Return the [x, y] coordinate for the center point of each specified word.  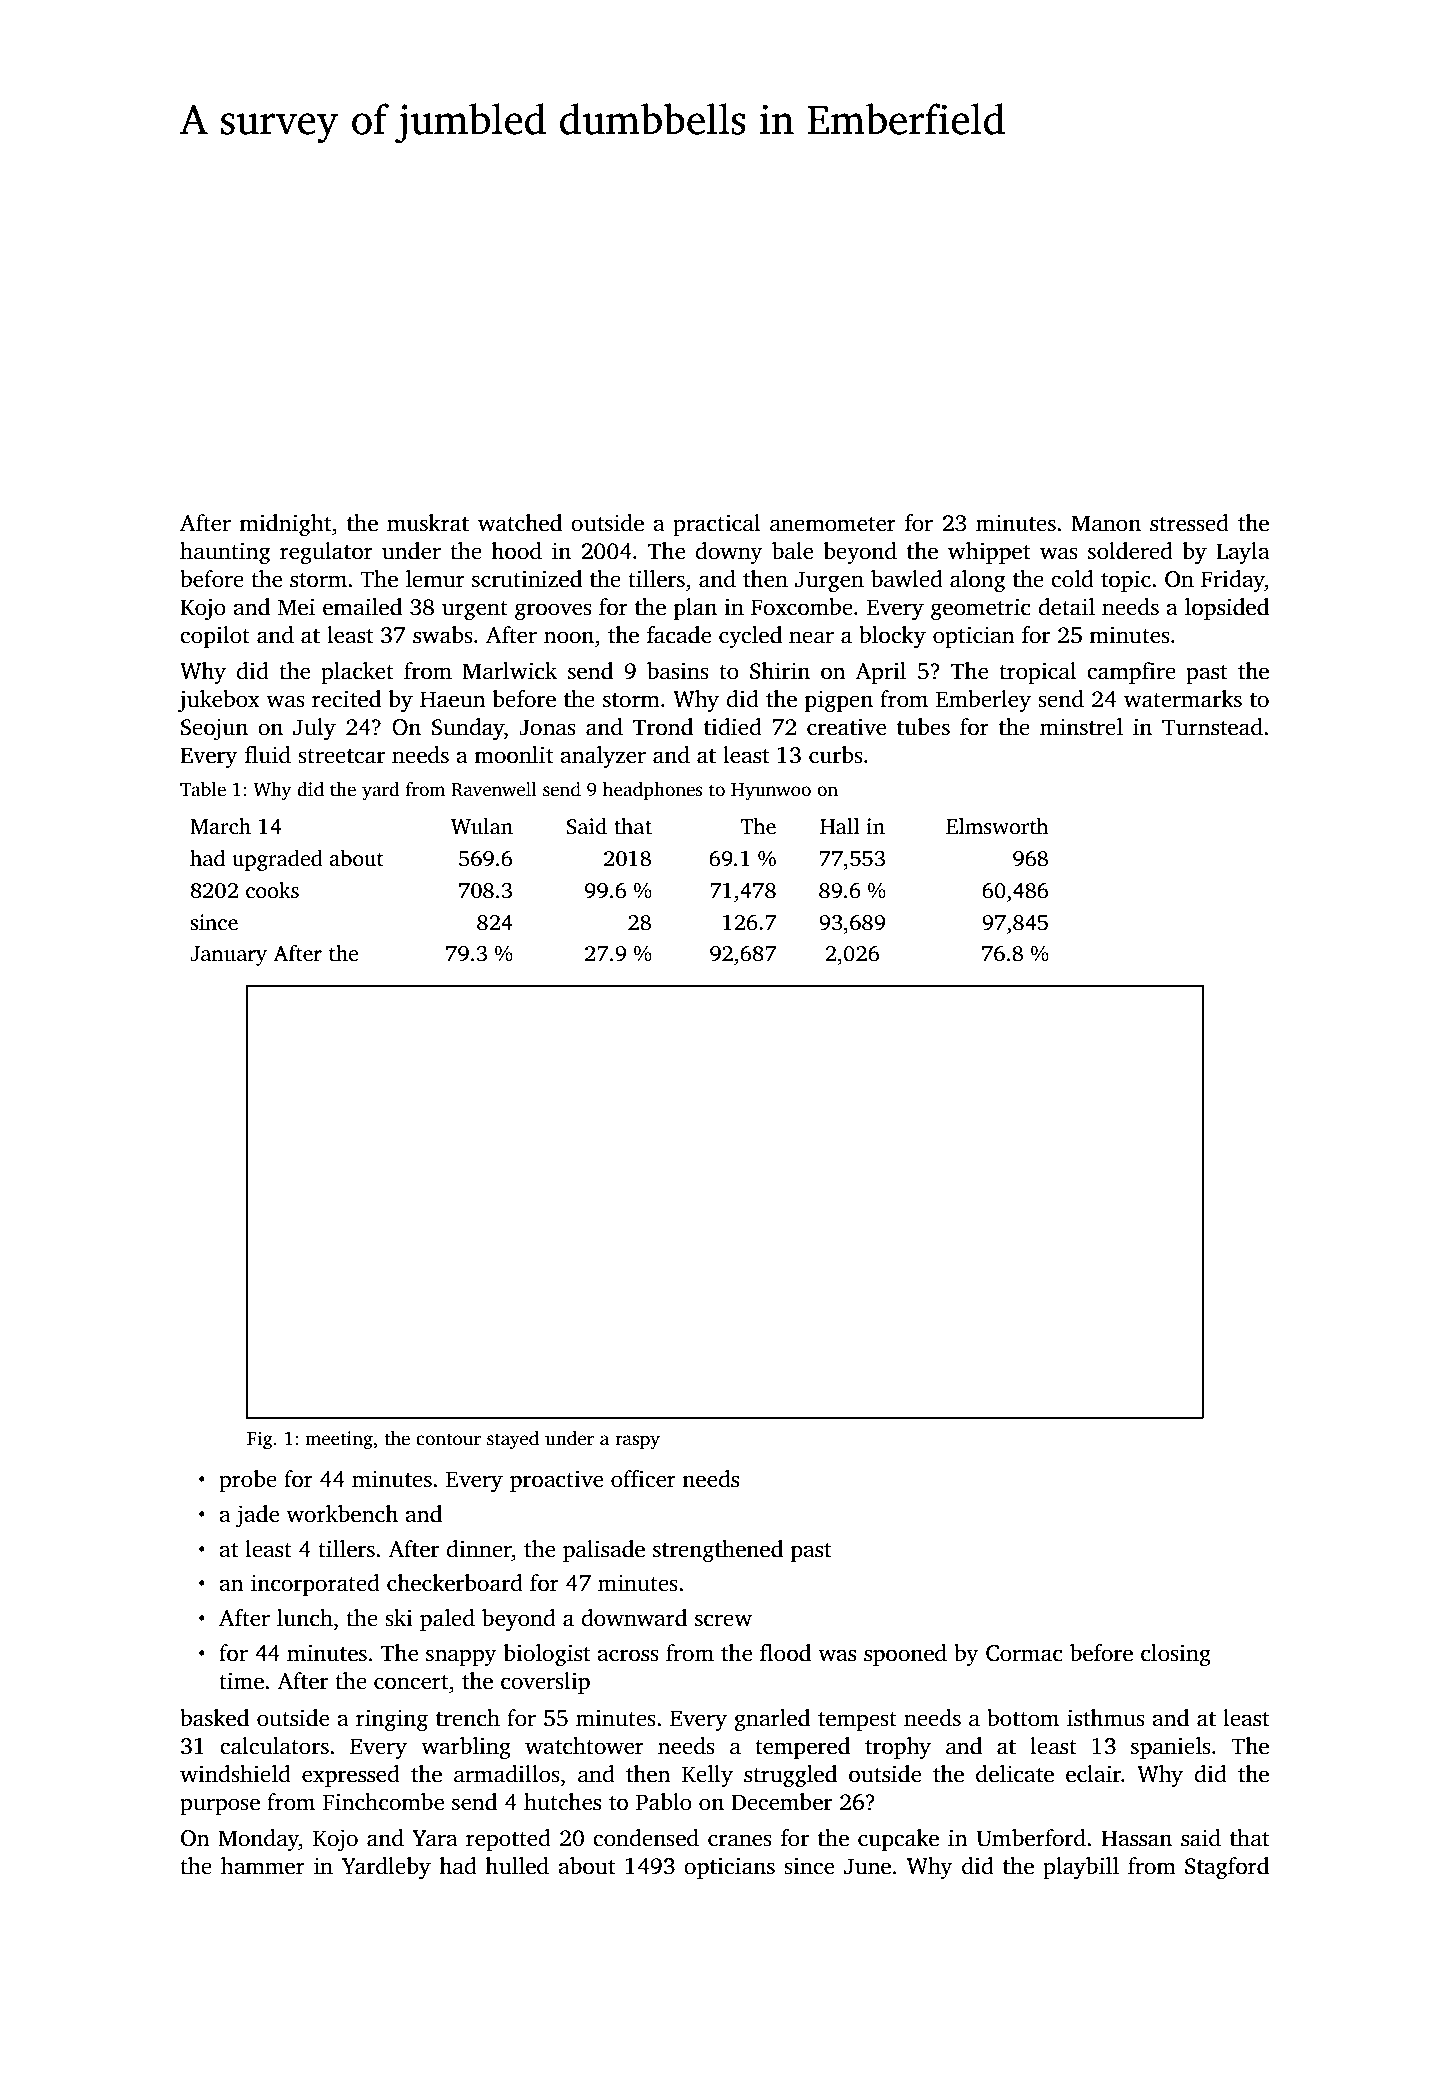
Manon [1106, 523]
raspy [637, 1442]
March [220, 826]
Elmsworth [997, 826]
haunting [225, 553]
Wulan [482, 826]
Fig [260, 1440]
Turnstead [1212, 727]
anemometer [833, 524]
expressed [351, 1776]
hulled [517, 1866]
